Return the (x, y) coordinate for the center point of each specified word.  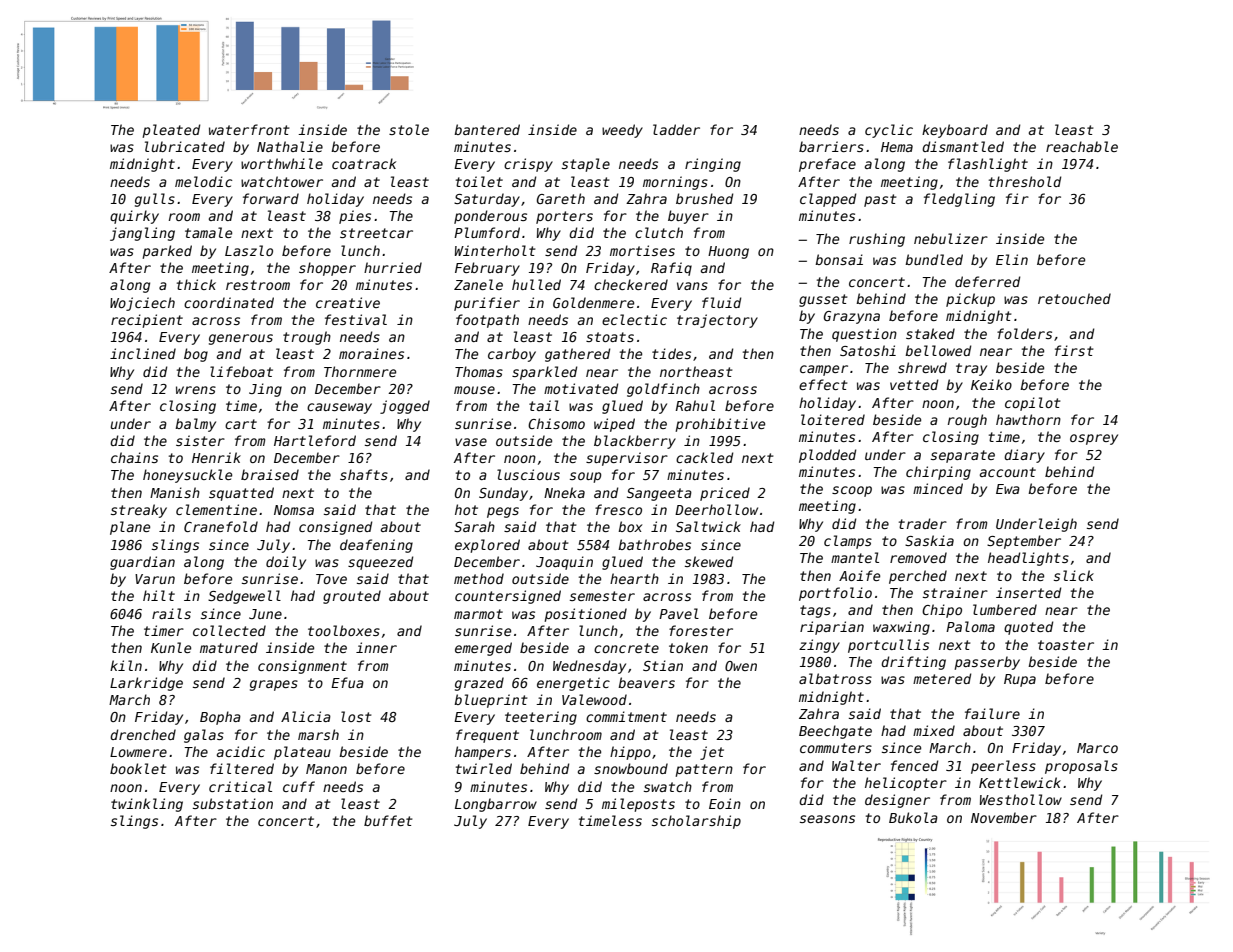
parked (167, 252)
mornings (675, 183)
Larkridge (146, 684)
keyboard (955, 131)
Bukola (913, 817)
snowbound (631, 768)
